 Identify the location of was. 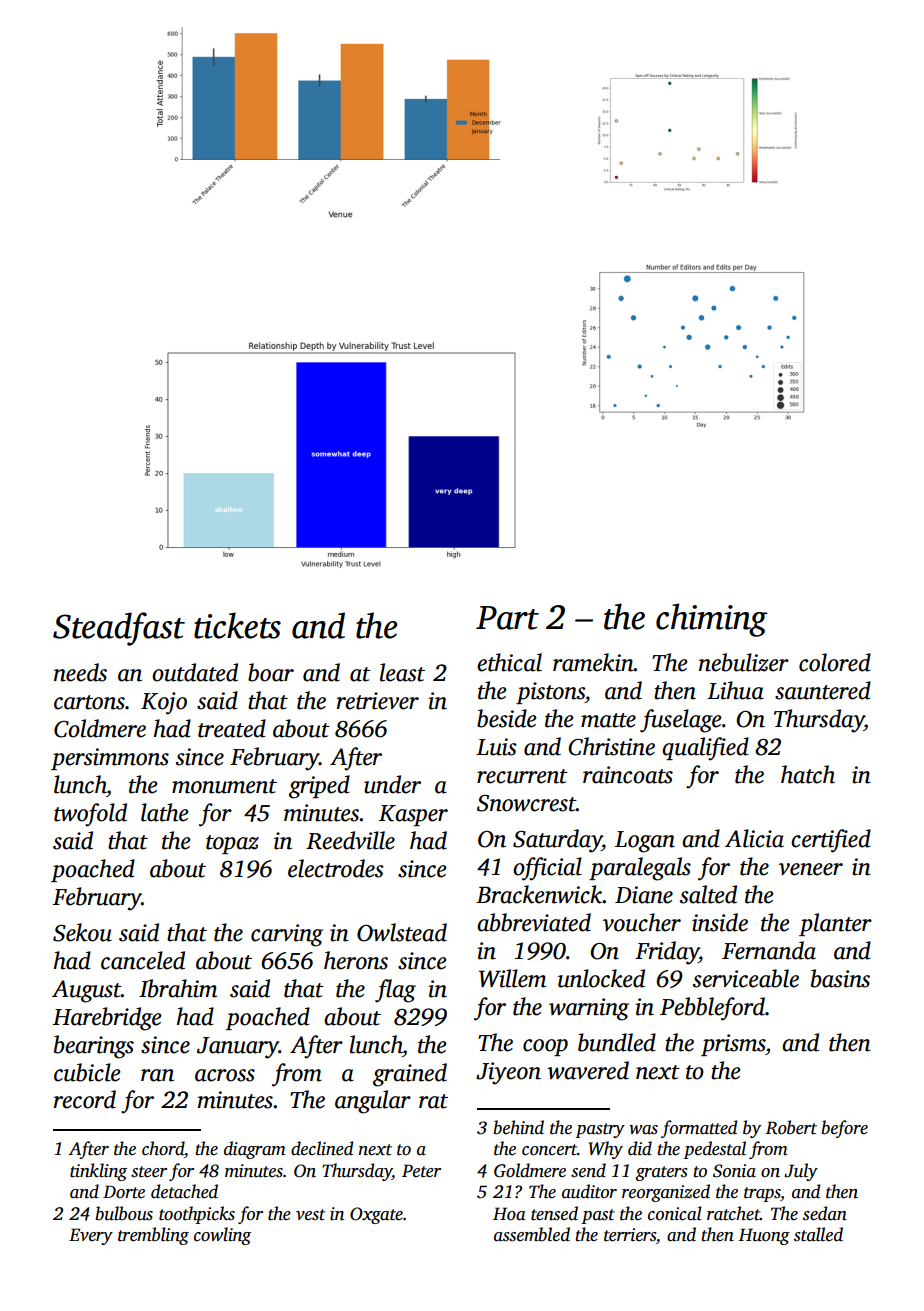
(643, 1130).
